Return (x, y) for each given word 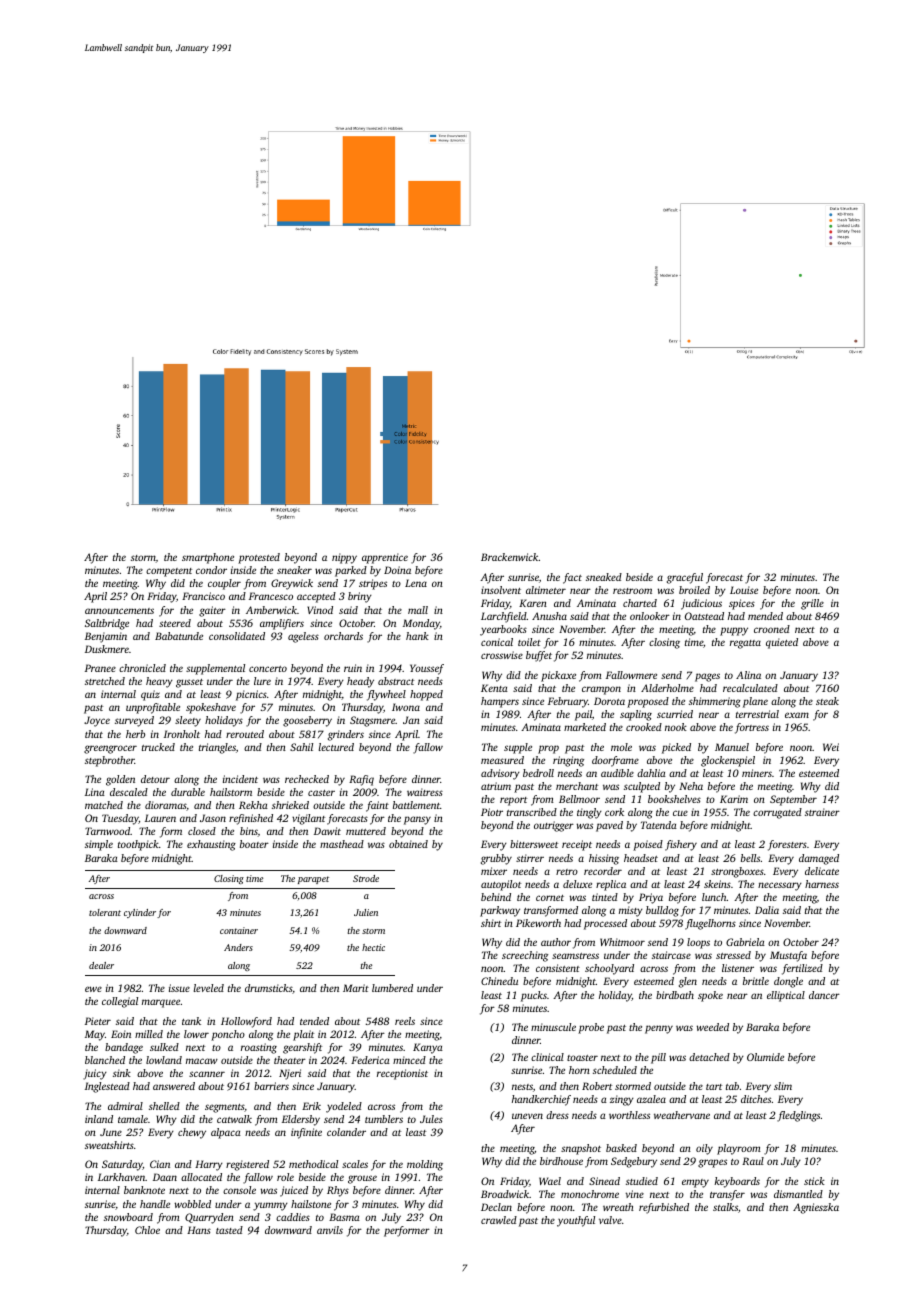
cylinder (140, 913)
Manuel (732, 747)
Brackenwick (510, 557)
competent (169, 572)
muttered (366, 831)
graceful (685, 578)
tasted (229, 1230)
